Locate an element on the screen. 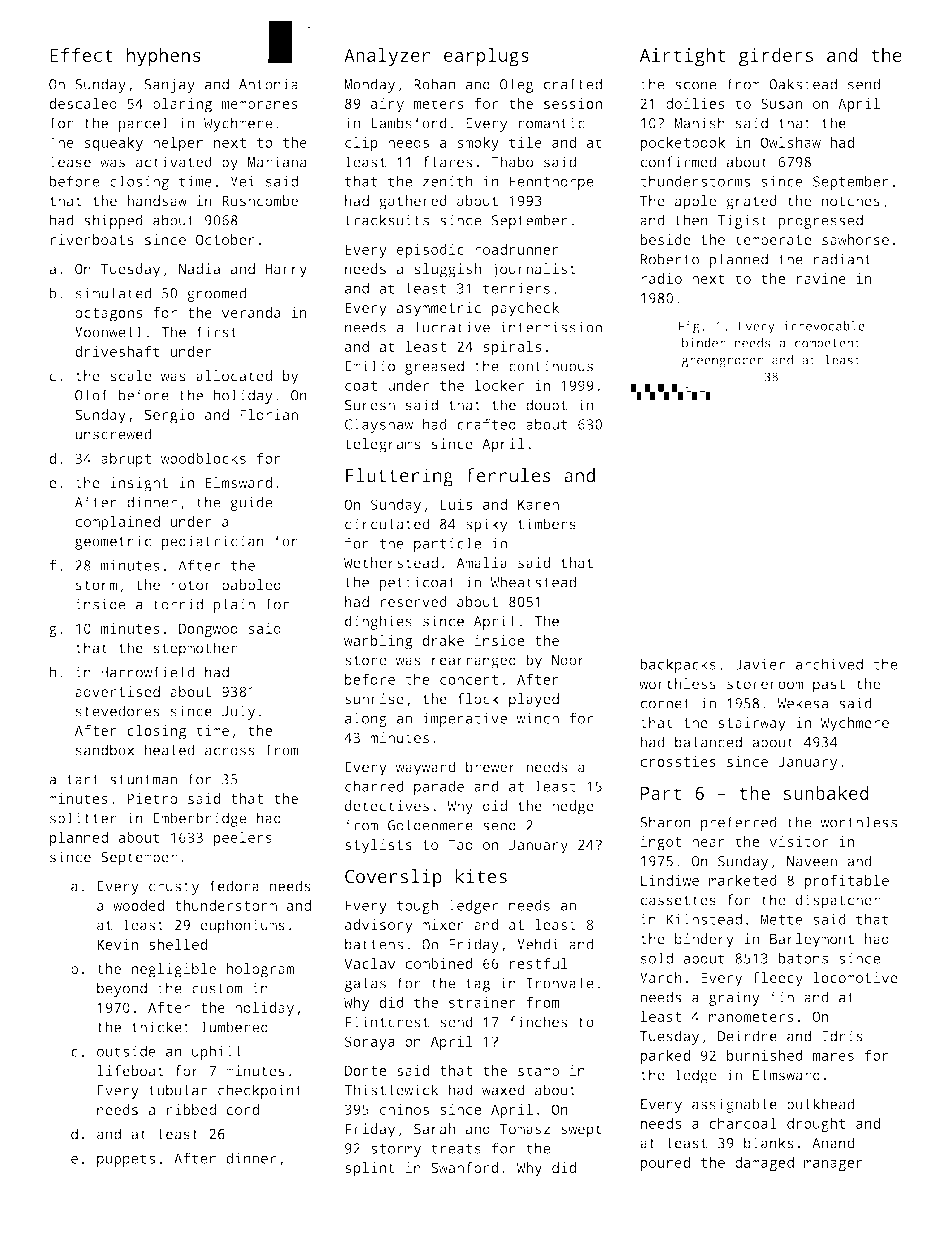  preferred is located at coordinates (739, 823).
